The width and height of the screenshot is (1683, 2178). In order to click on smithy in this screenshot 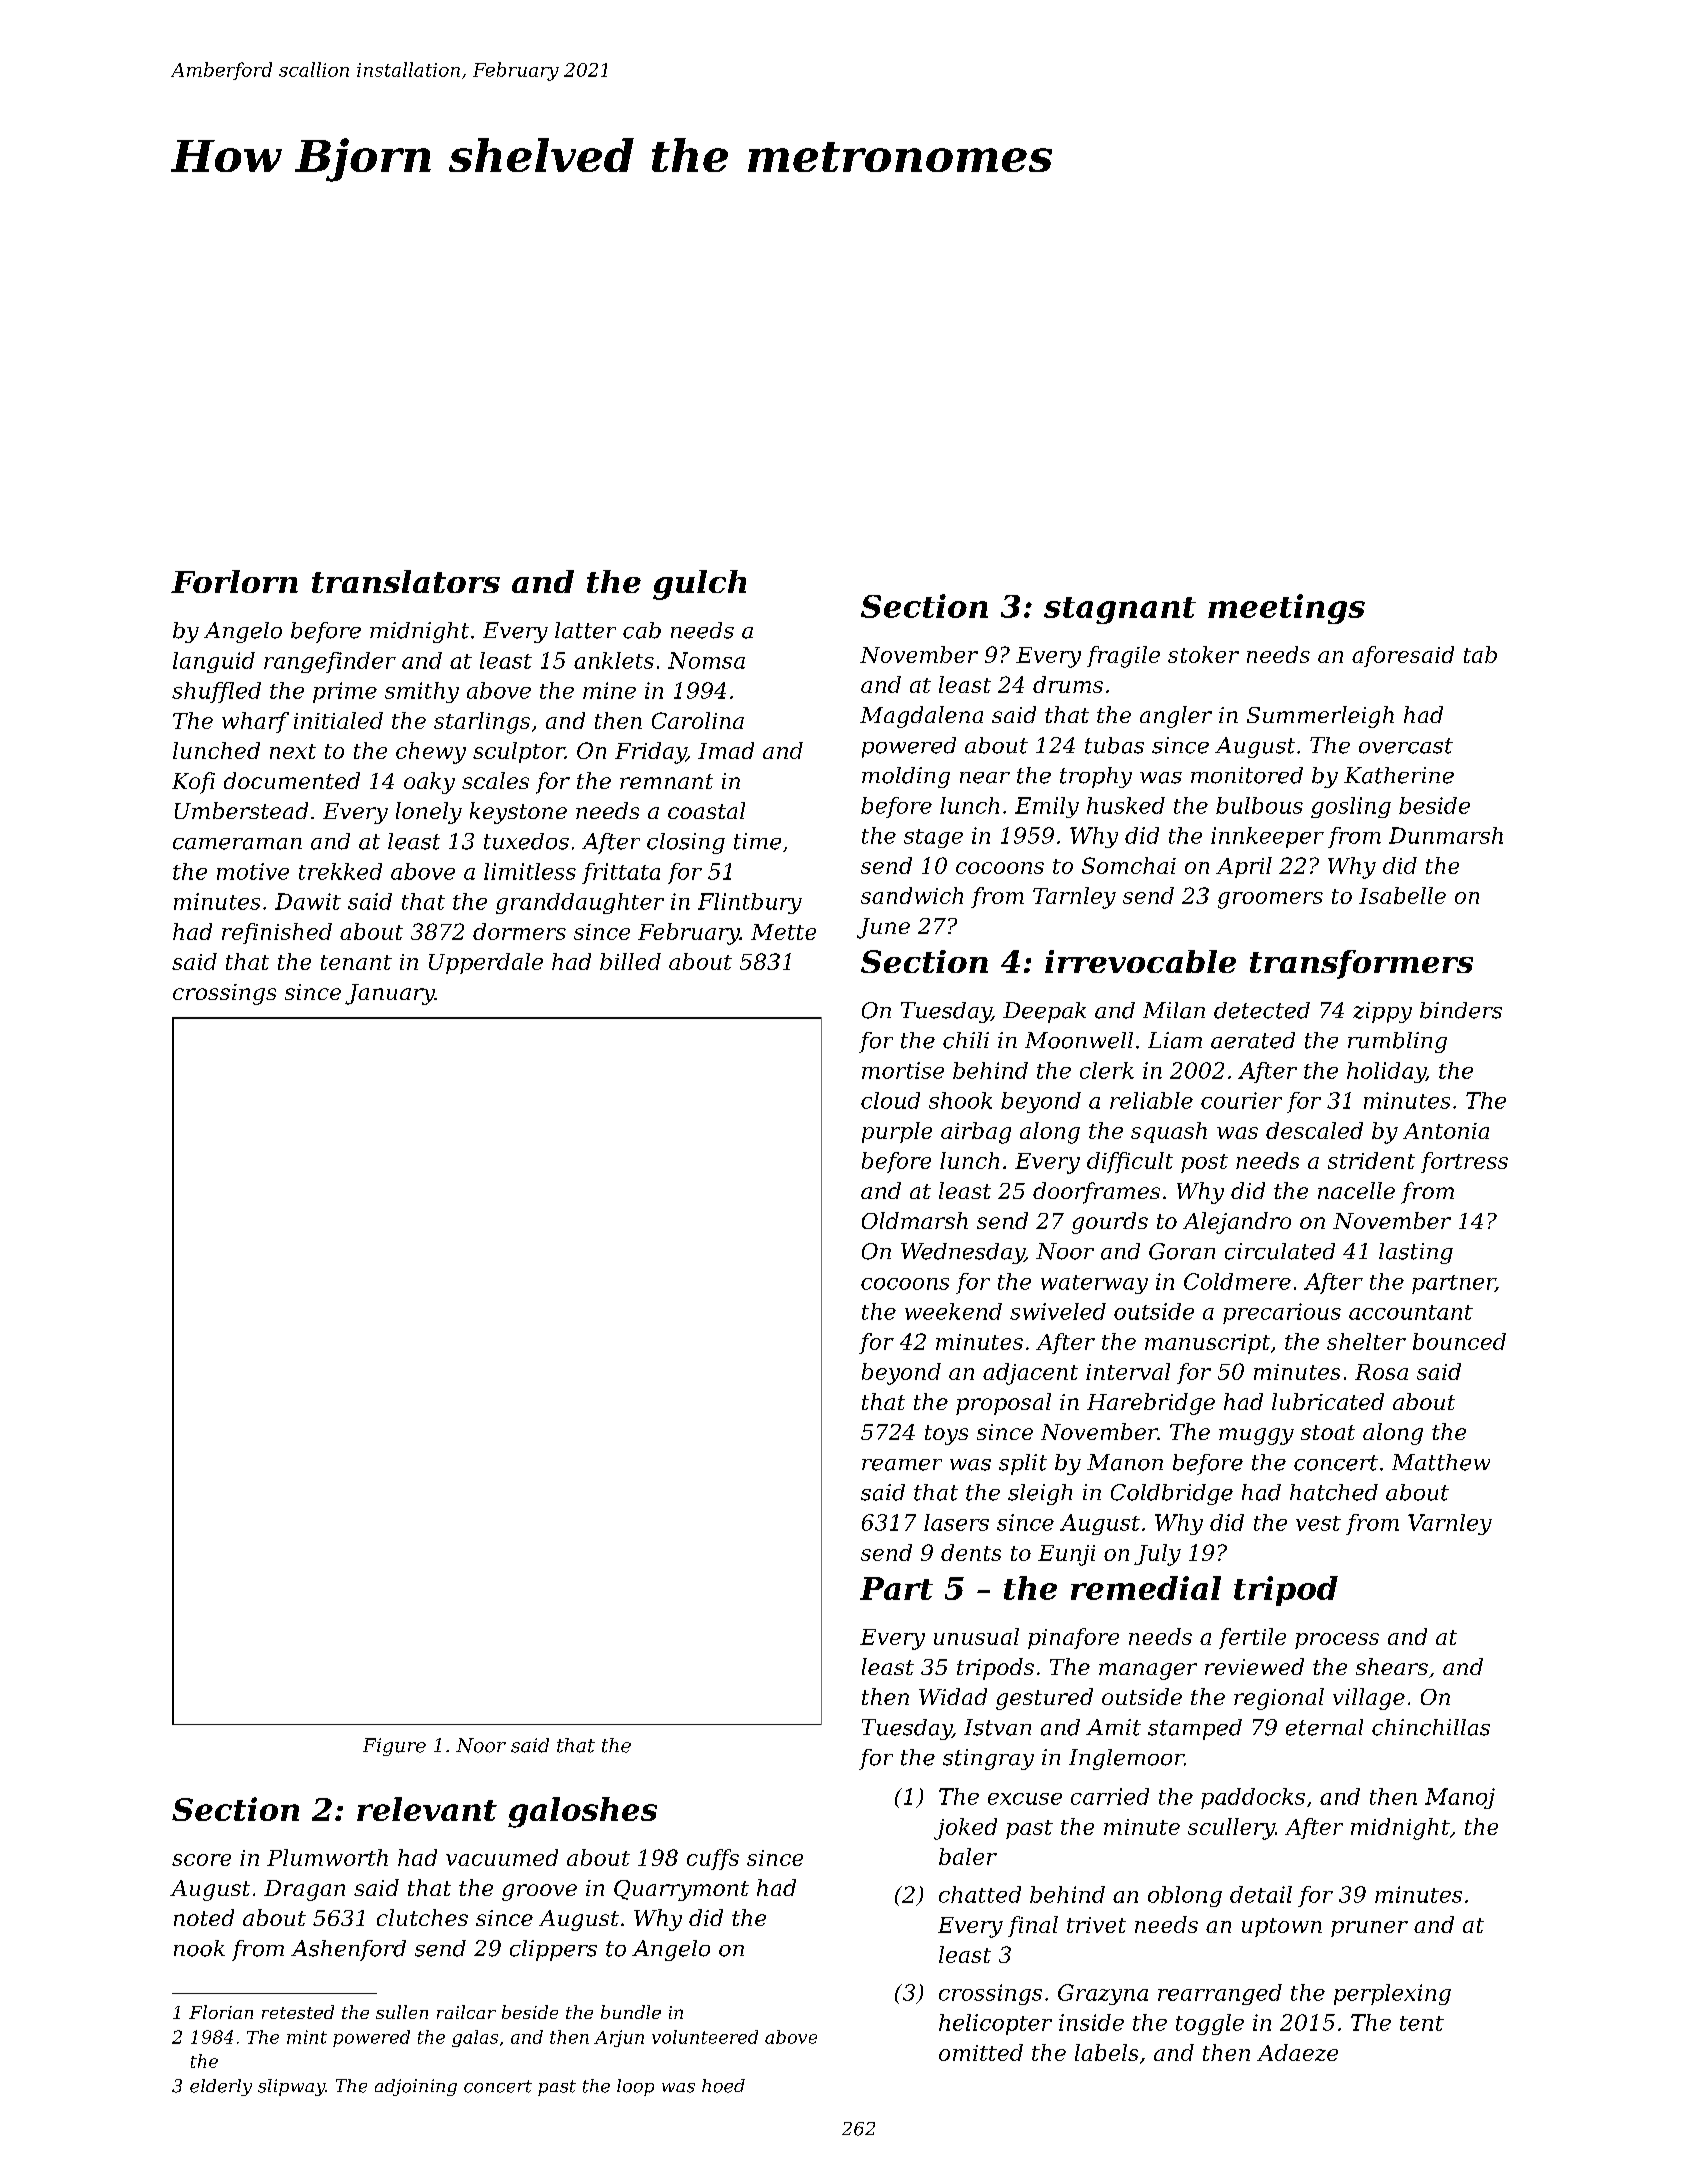, I will do `click(422, 692)`.
